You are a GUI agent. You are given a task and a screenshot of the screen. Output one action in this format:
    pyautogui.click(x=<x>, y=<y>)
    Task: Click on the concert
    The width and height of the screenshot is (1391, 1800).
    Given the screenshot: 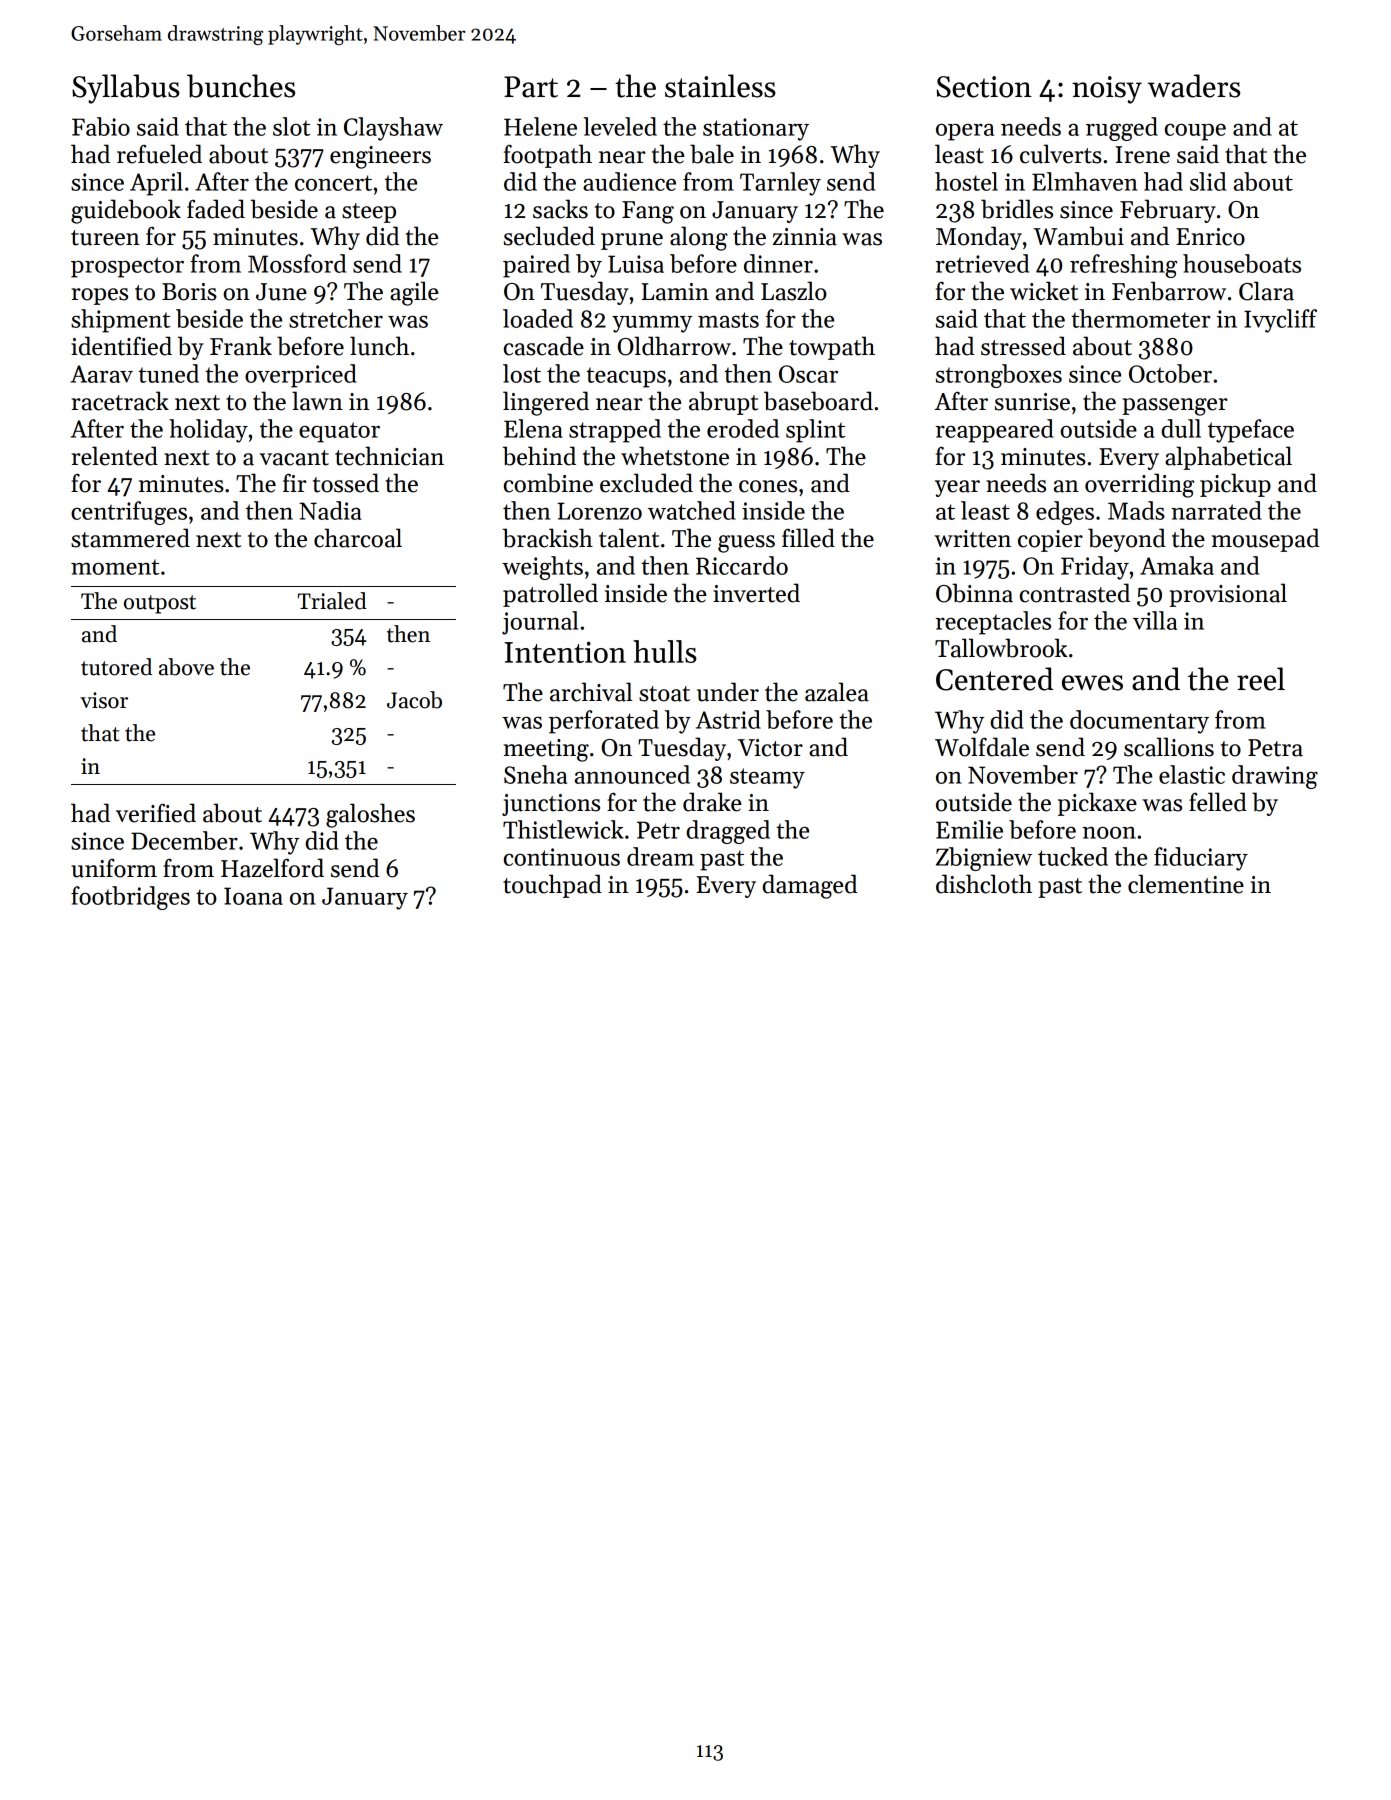 What is the action you would take?
    pyautogui.click(x=333, y=183)
